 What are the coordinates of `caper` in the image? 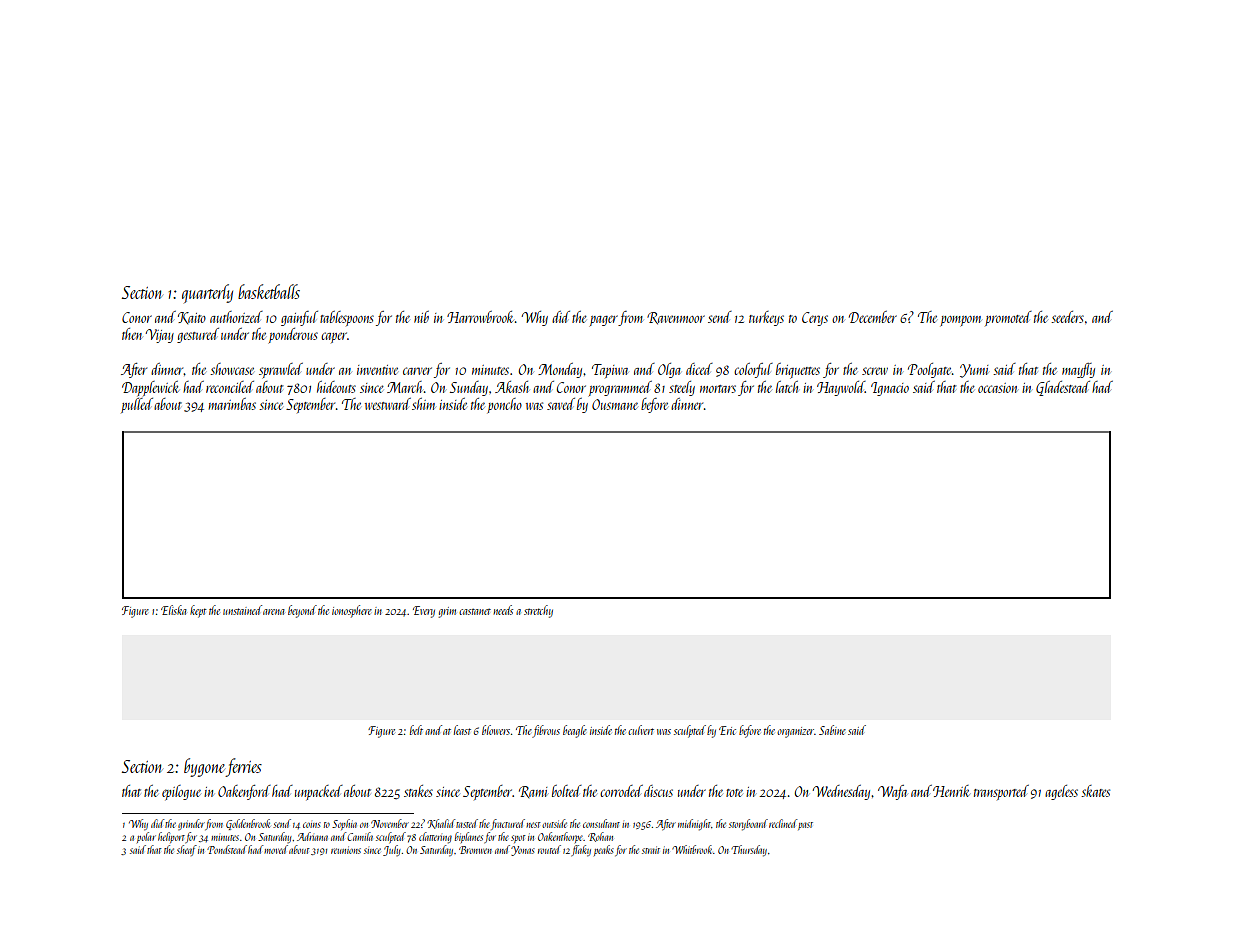 It's located at (334, 337).
